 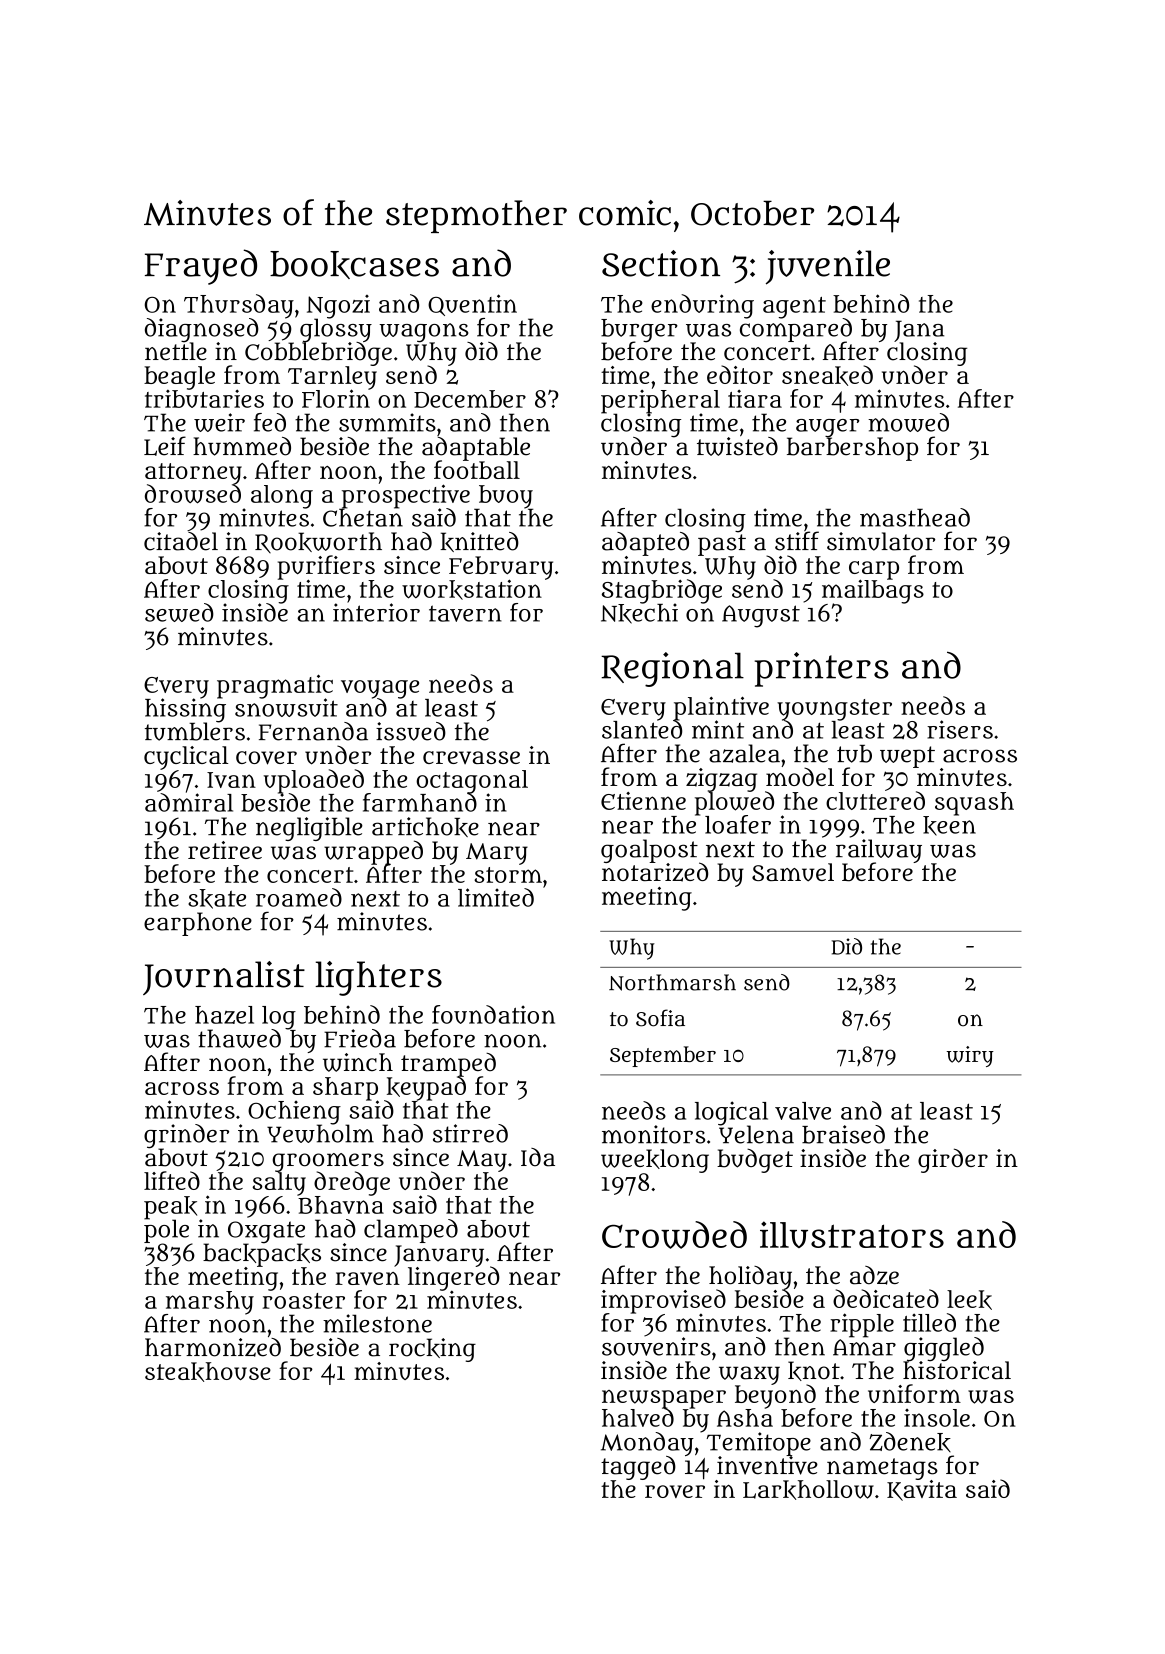 I want to click on earphone, so click(x=198, y=924).
